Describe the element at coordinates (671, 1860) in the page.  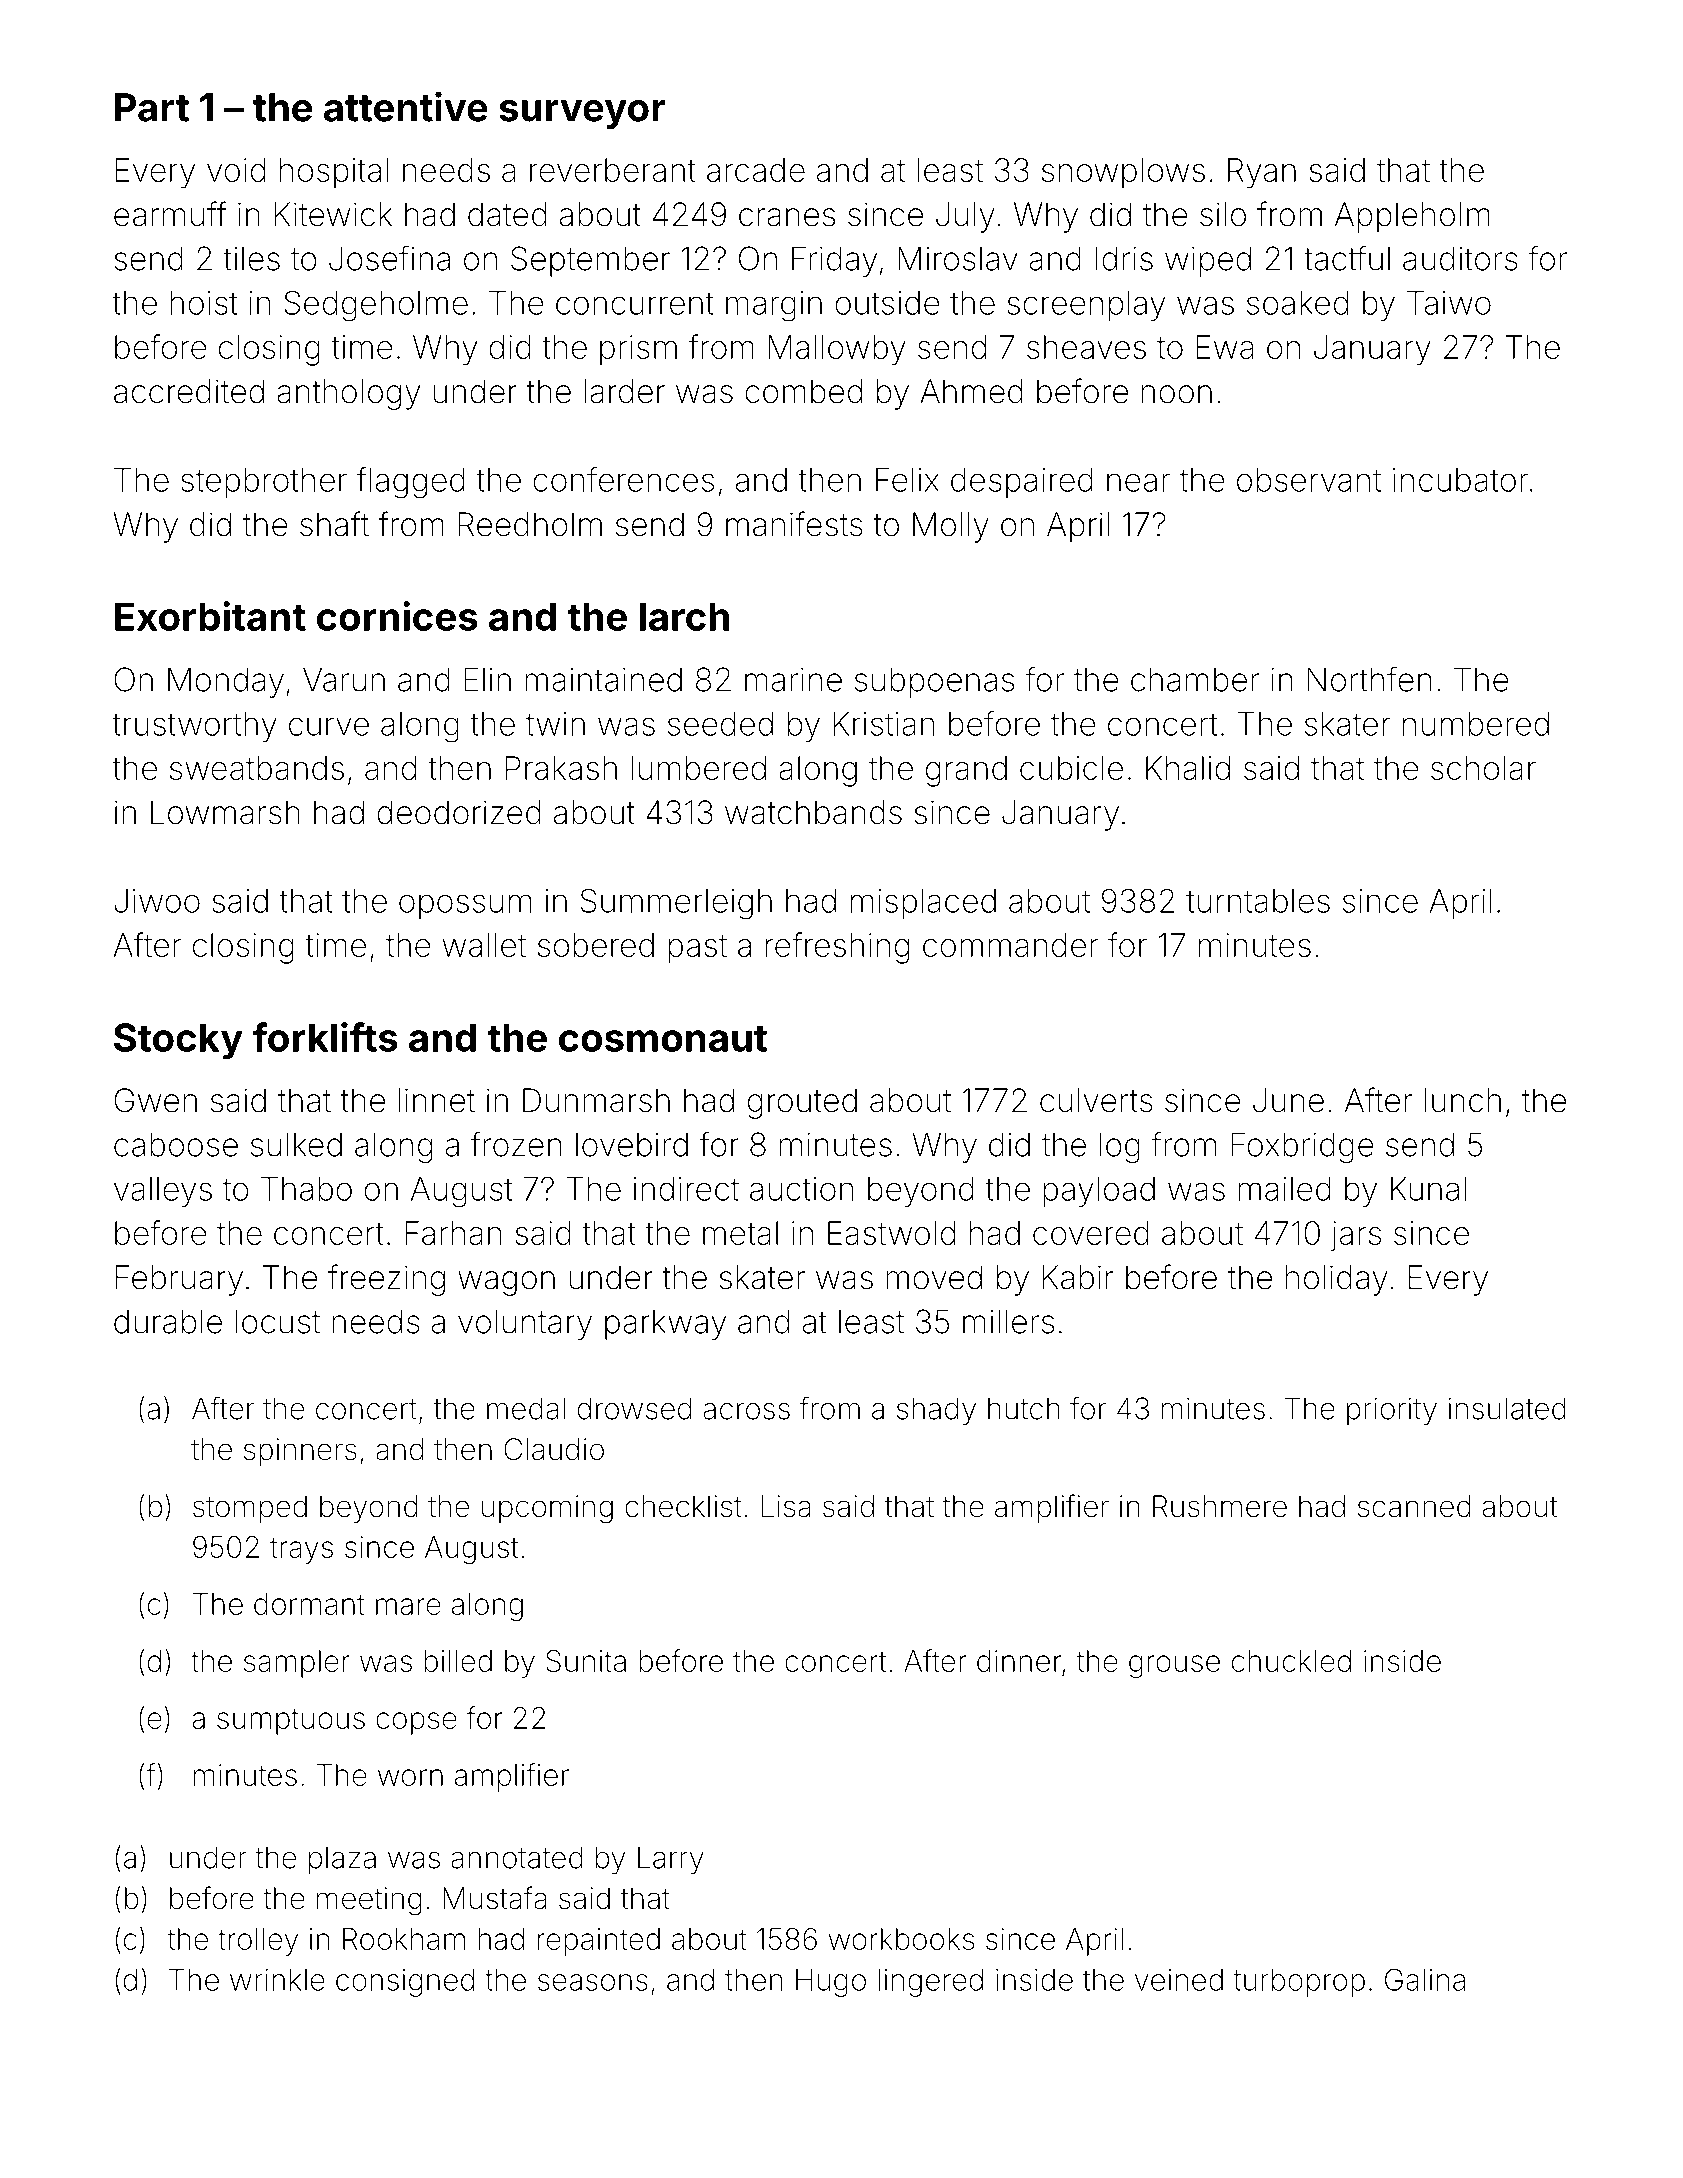
I see `Larry` at that location.
